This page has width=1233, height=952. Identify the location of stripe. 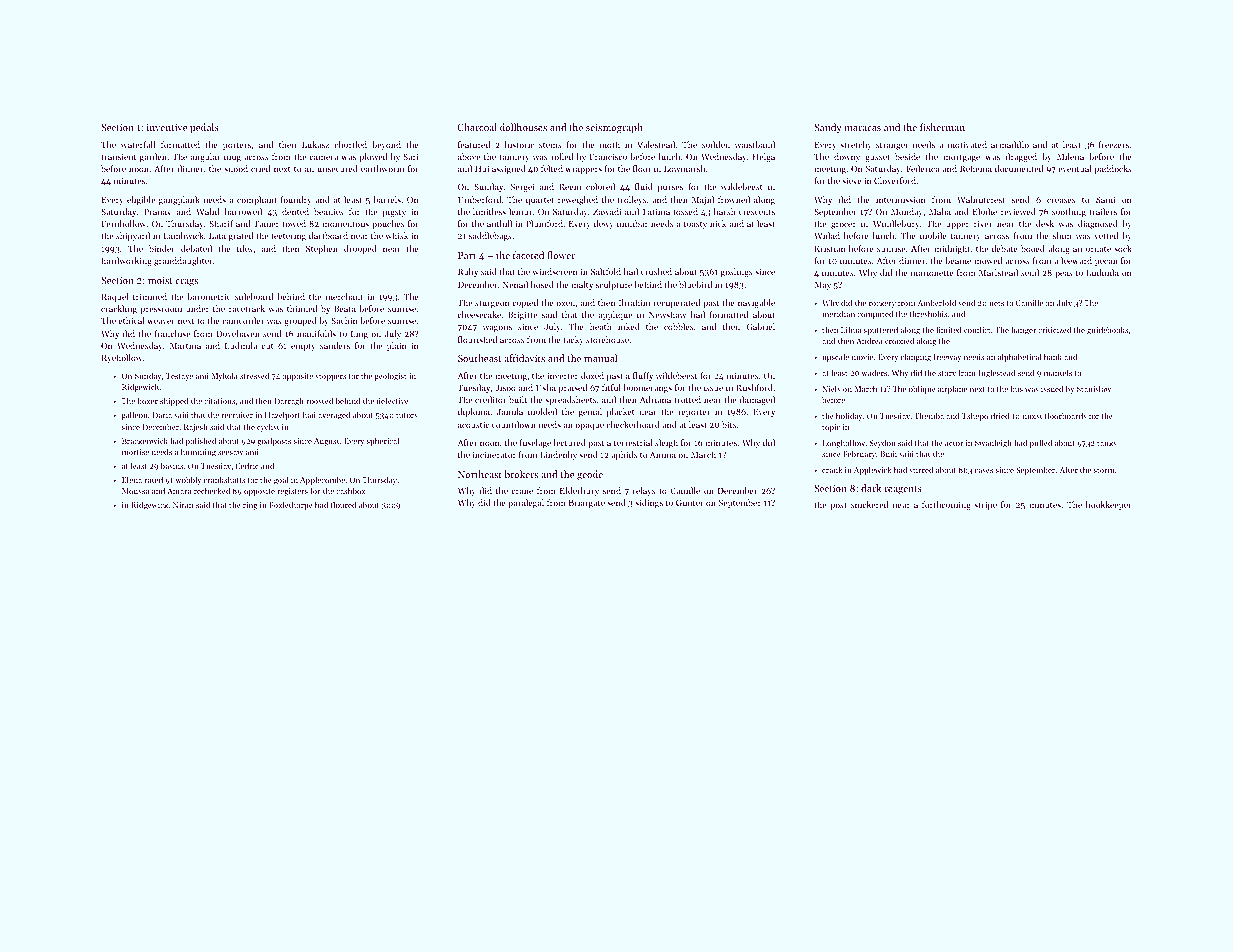
(985, 506).
